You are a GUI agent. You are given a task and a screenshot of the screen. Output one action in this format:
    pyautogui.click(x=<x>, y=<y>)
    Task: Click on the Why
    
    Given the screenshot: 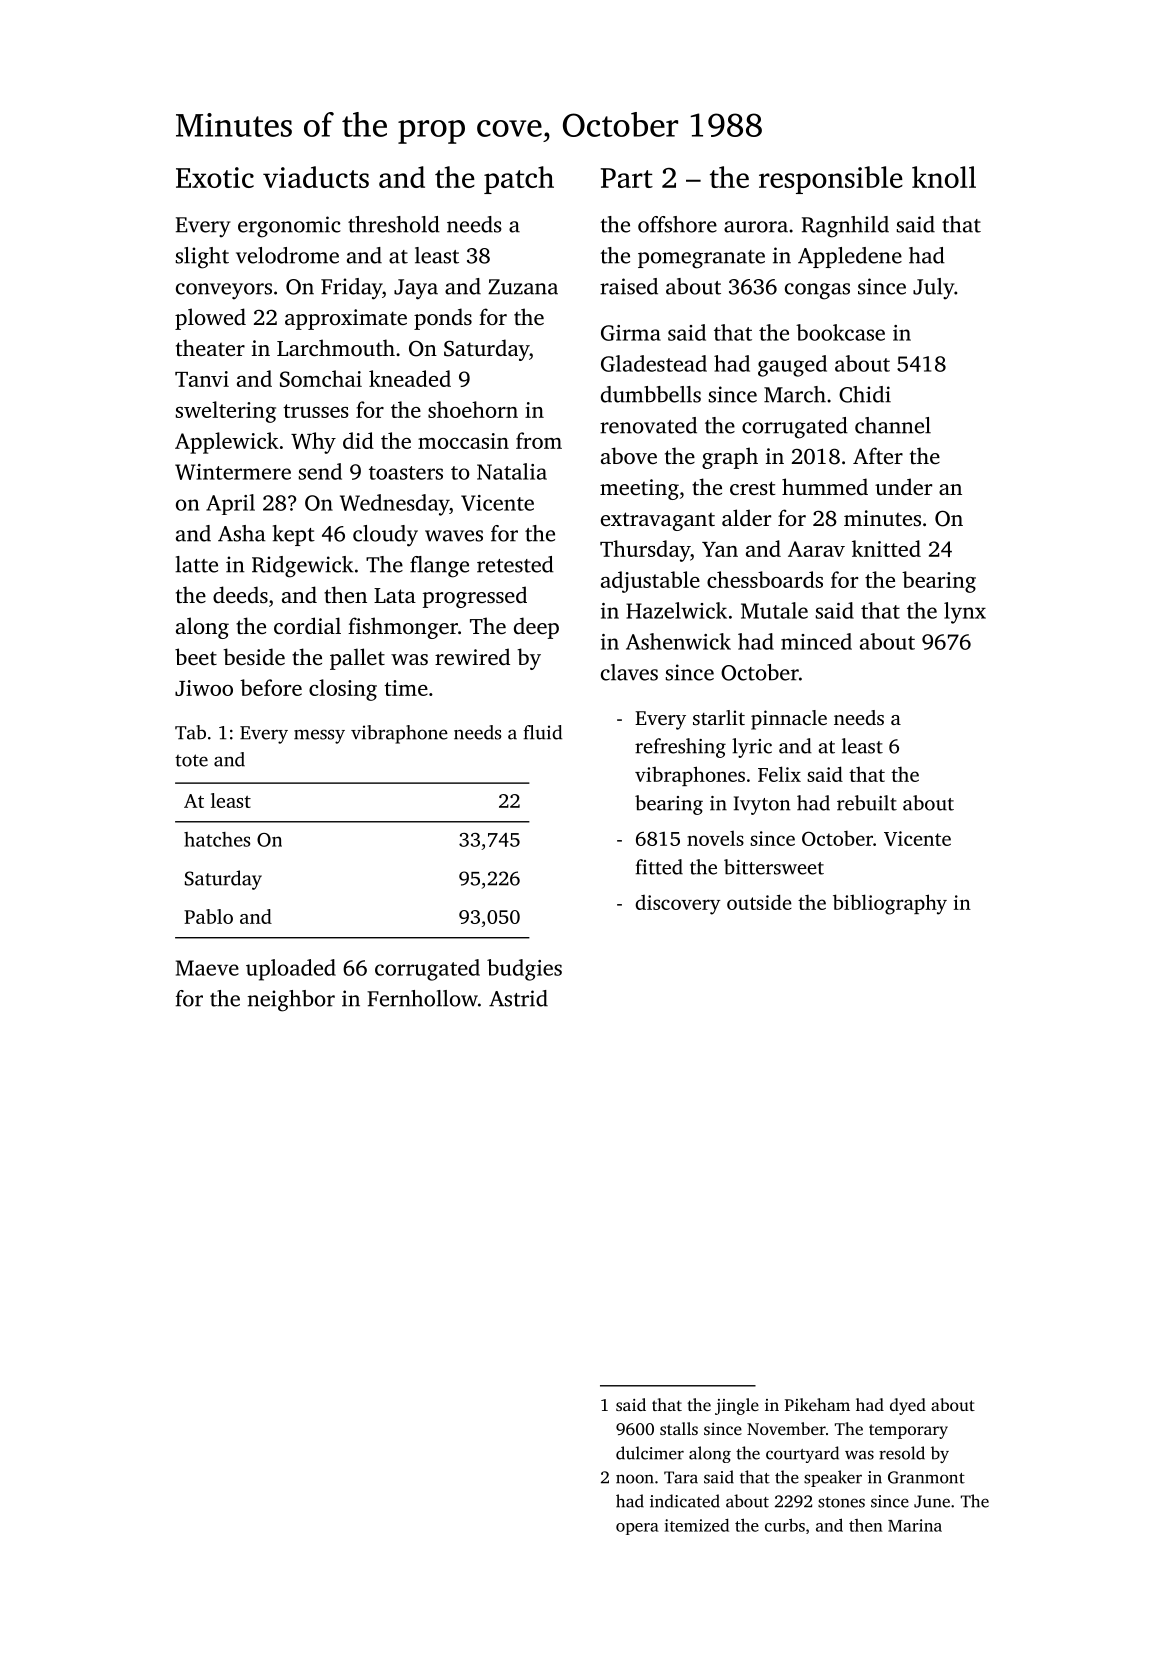 What is the action you would take?
    pyautogui.click(x=313, y=443)
